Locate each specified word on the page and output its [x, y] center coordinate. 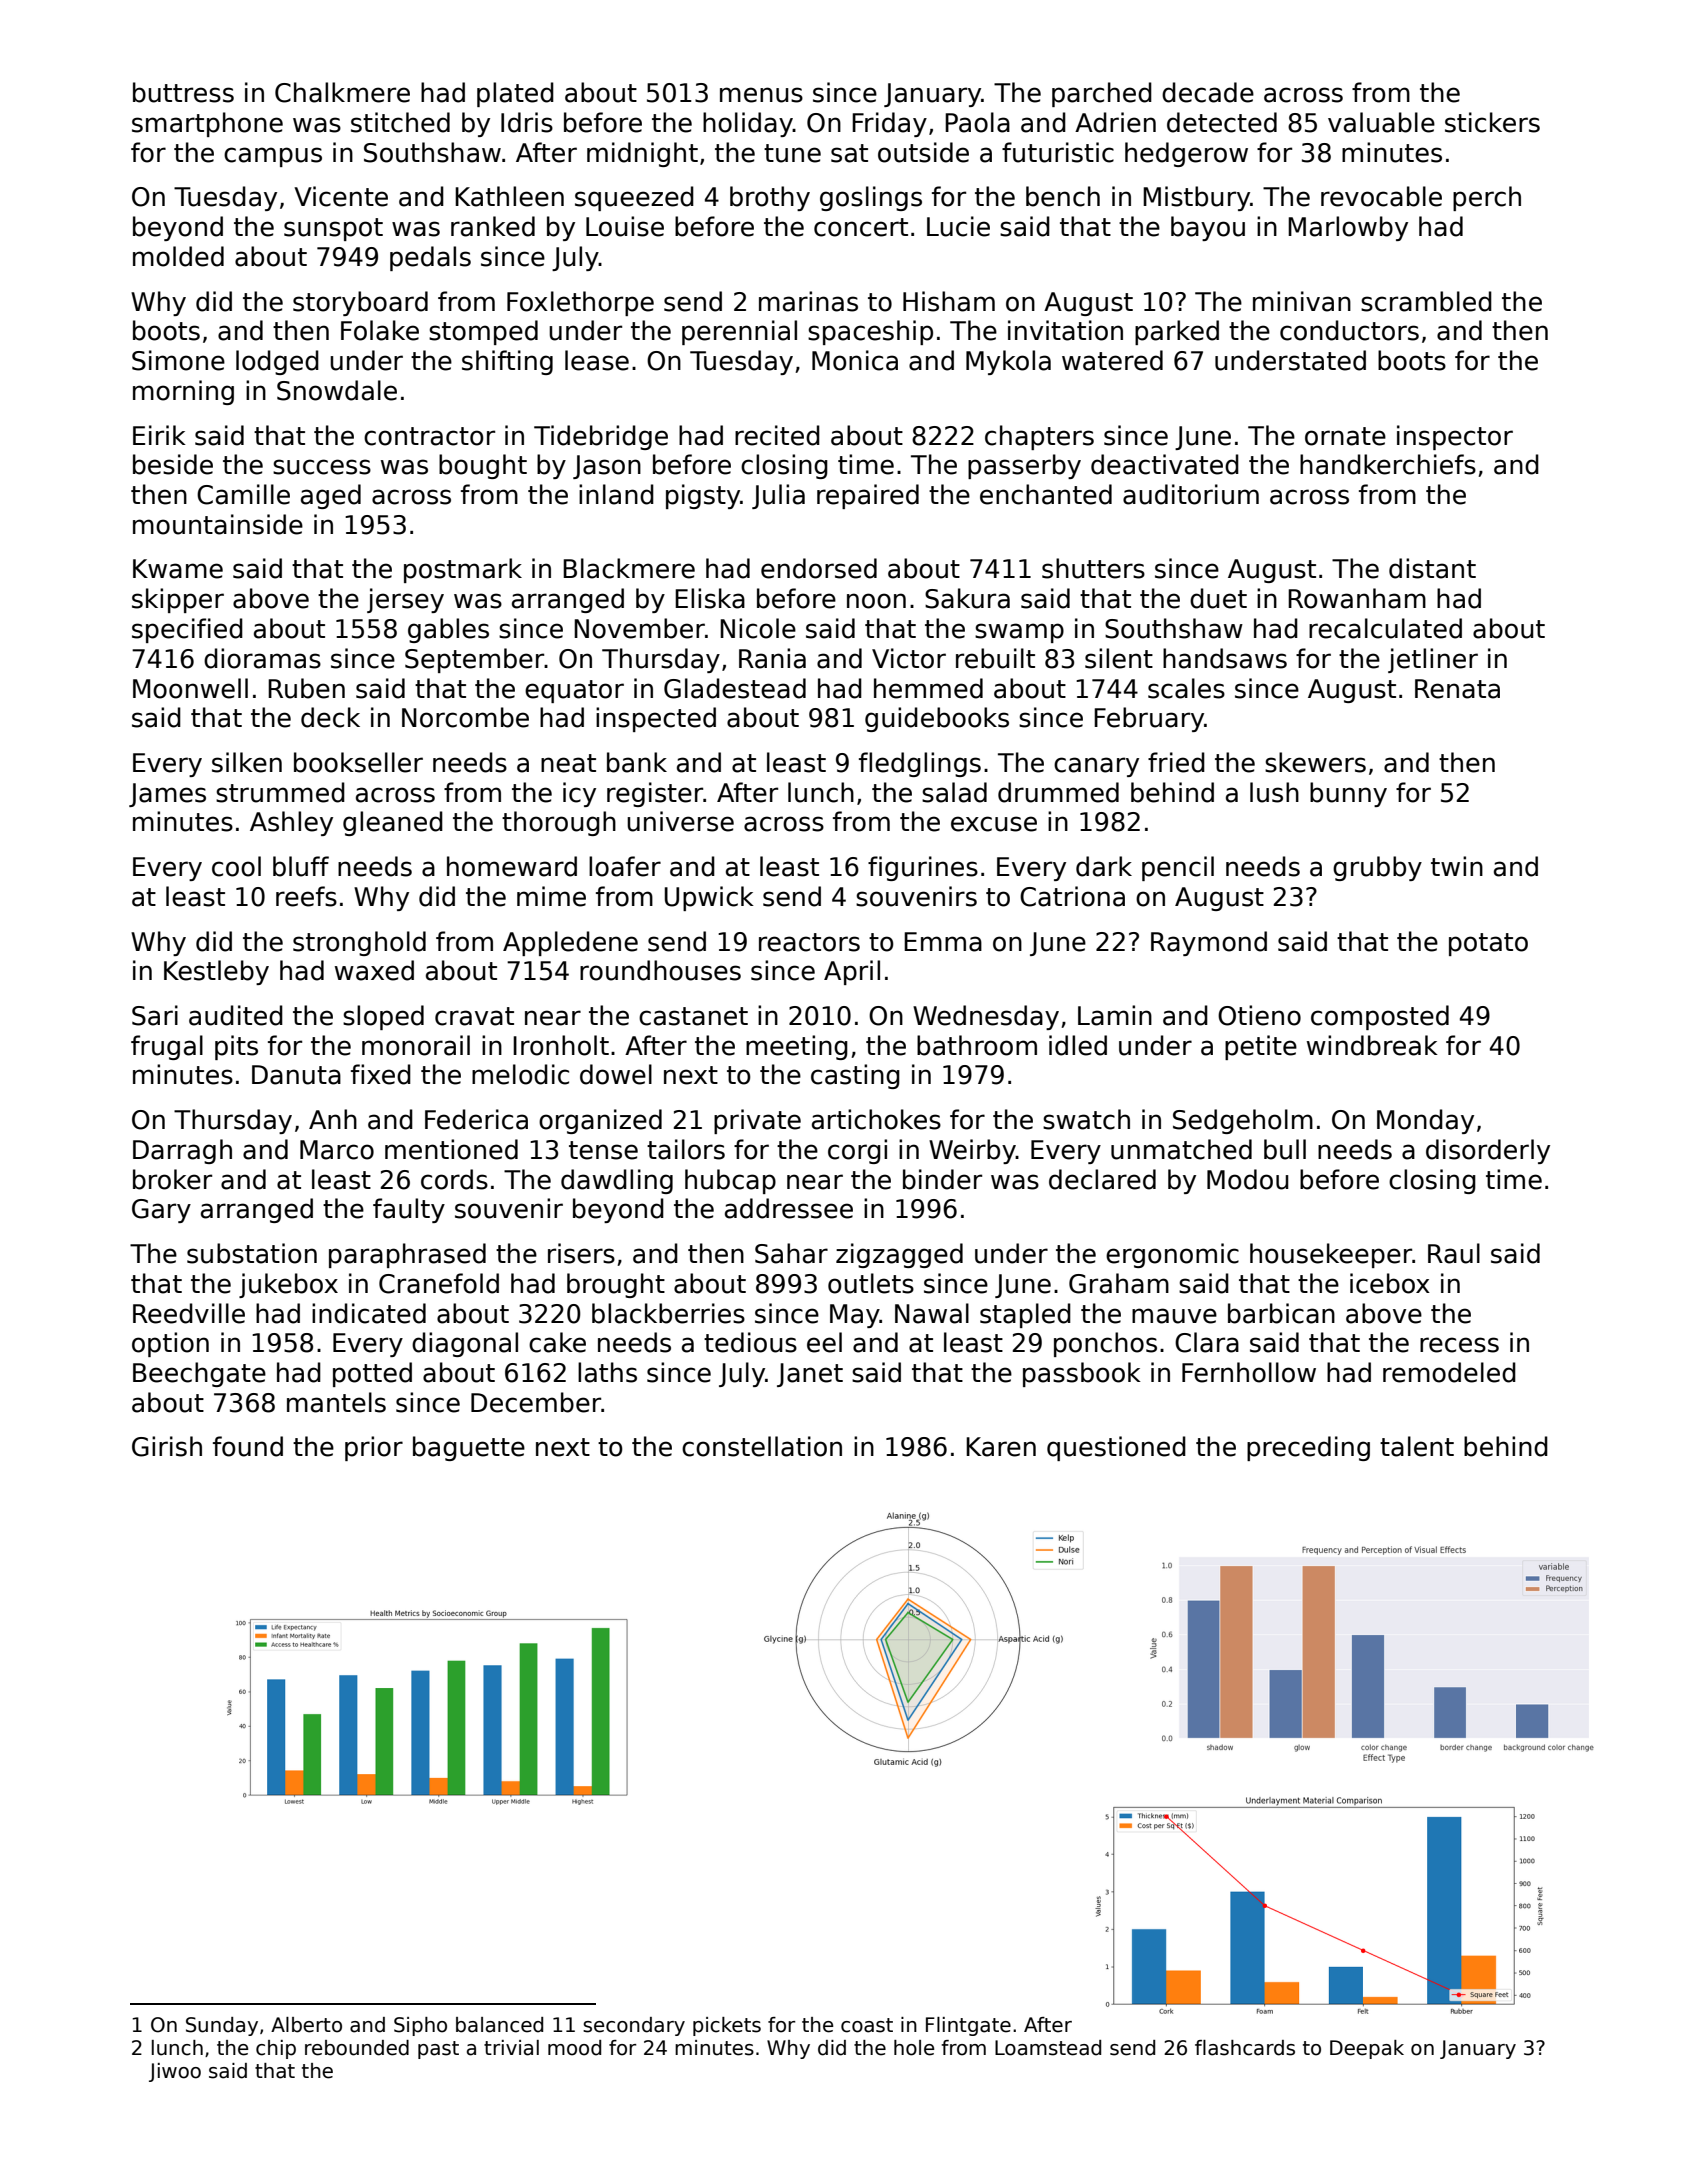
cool [236, 866]
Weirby [972, 1151]
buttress [183, 92]
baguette [469, 1448]
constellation [762, 1446]
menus [761, 95]
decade [1208, 92]
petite [1261, 1047]
